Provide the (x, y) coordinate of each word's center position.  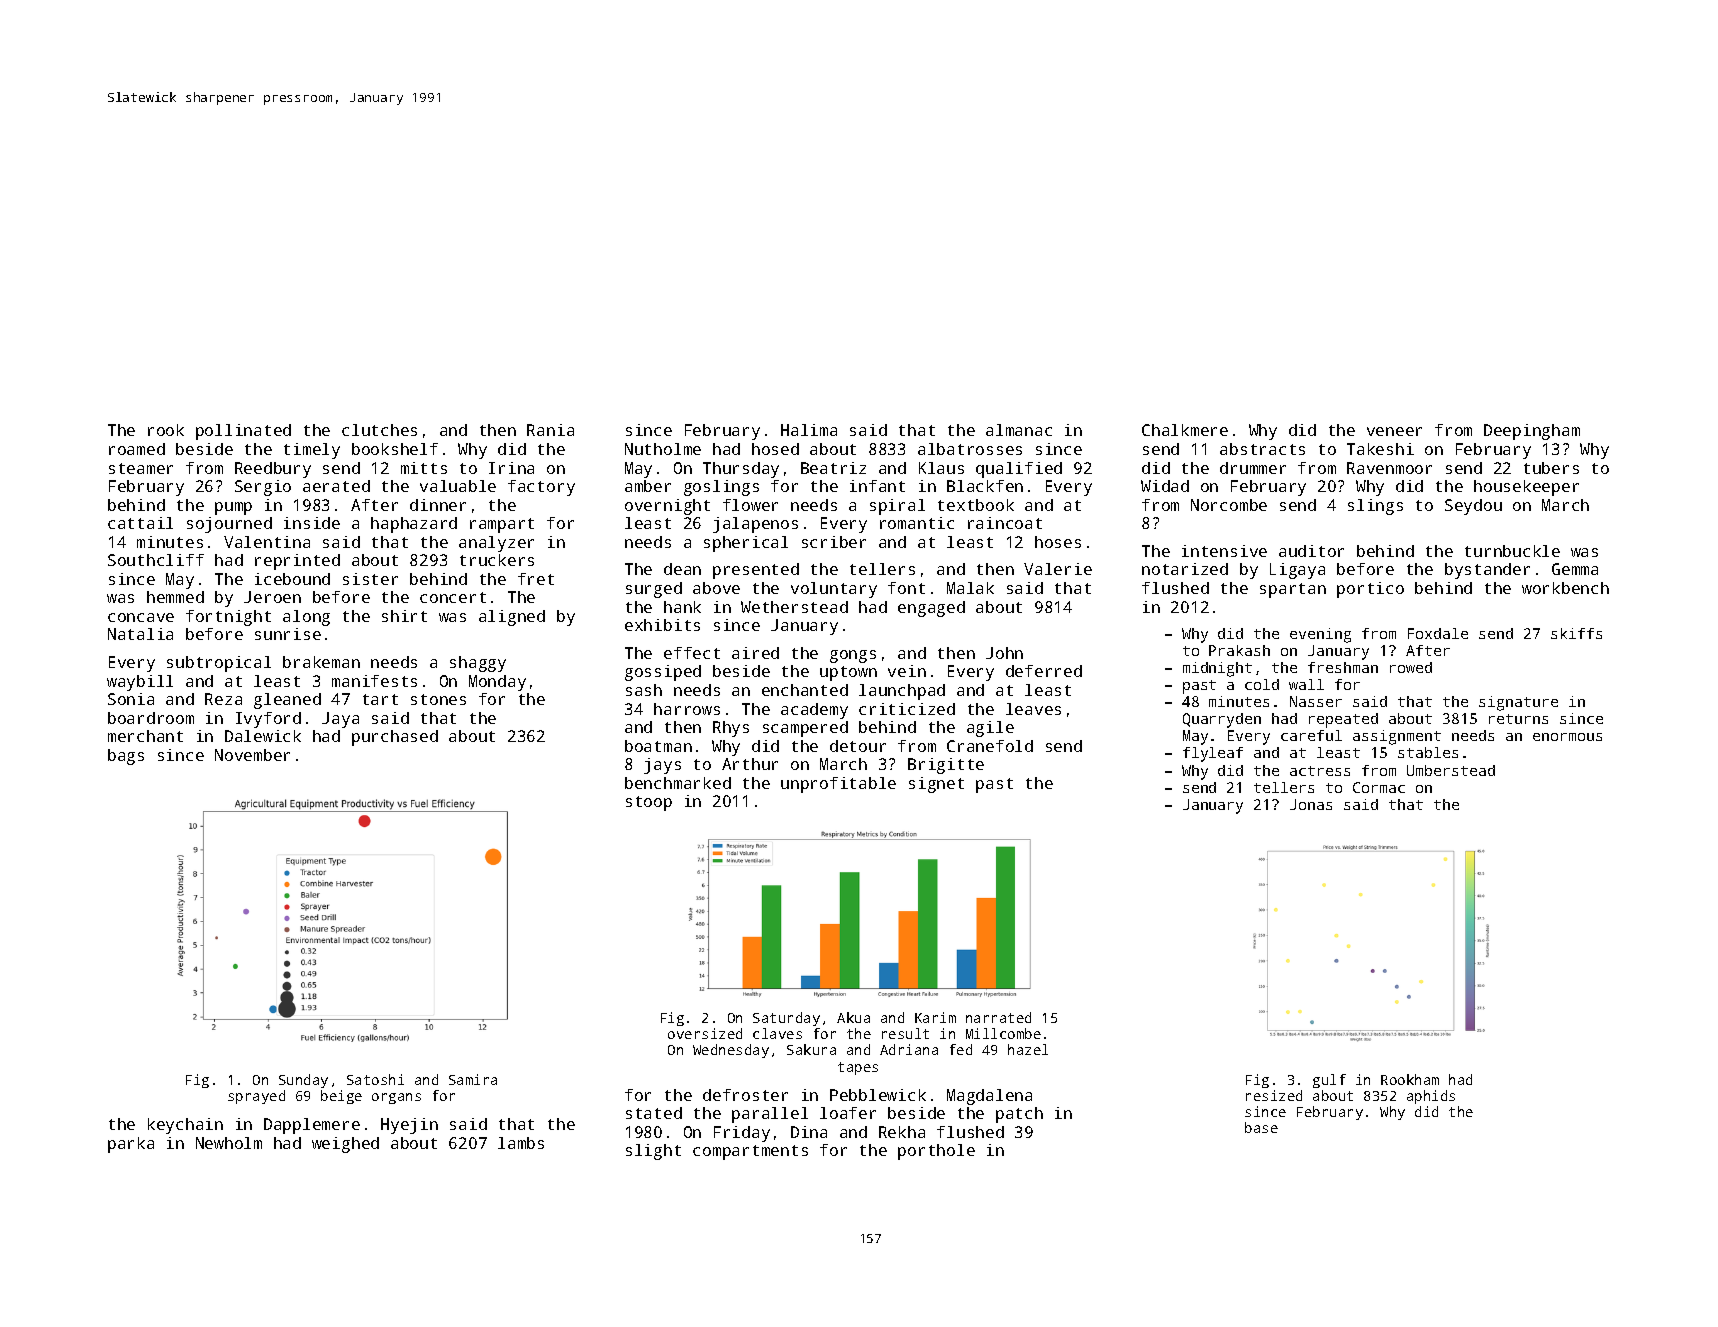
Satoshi (375, 1079)
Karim (935, 1017)
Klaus (941, 468)
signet (936, 785)
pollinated (243, 432)
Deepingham (1532, 432)
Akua (853, 1017)
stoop (649, 803)
